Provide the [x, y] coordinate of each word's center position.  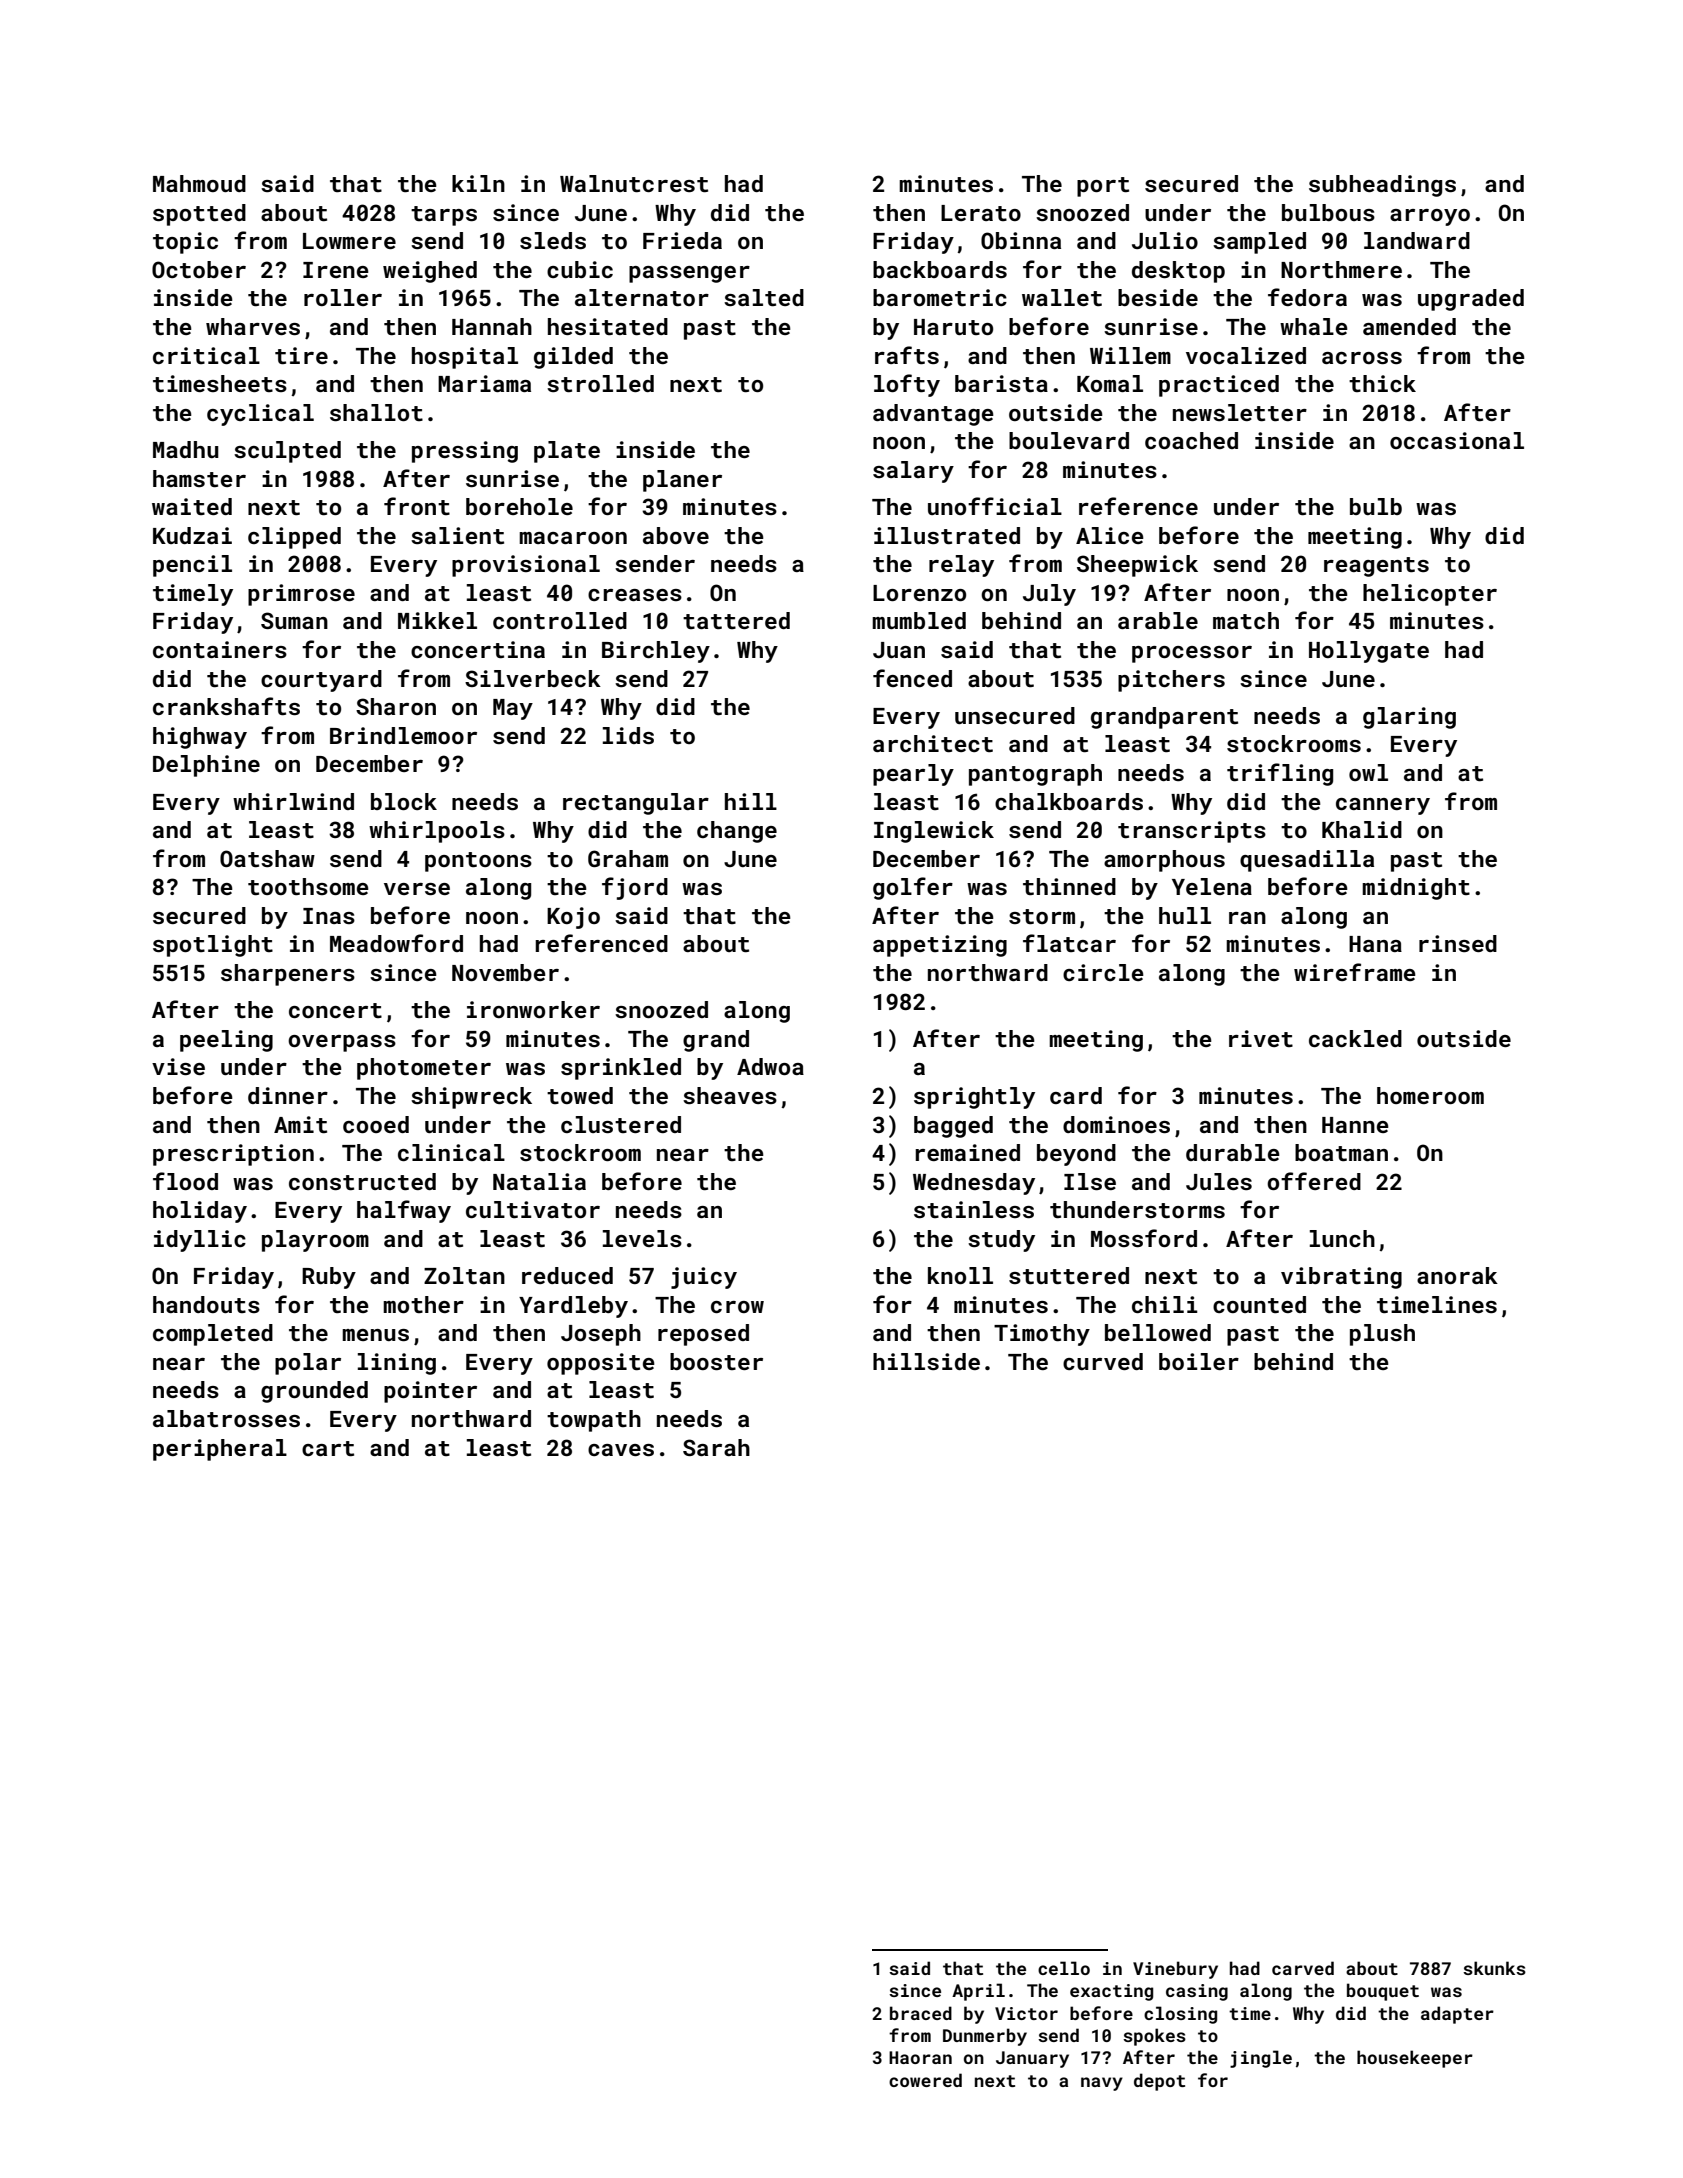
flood [185, 1181]
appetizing [940, 946]
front [417, 506]
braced [921, 2013]
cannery [1383, 806]
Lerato [981, 213]
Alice [1110, 535]
